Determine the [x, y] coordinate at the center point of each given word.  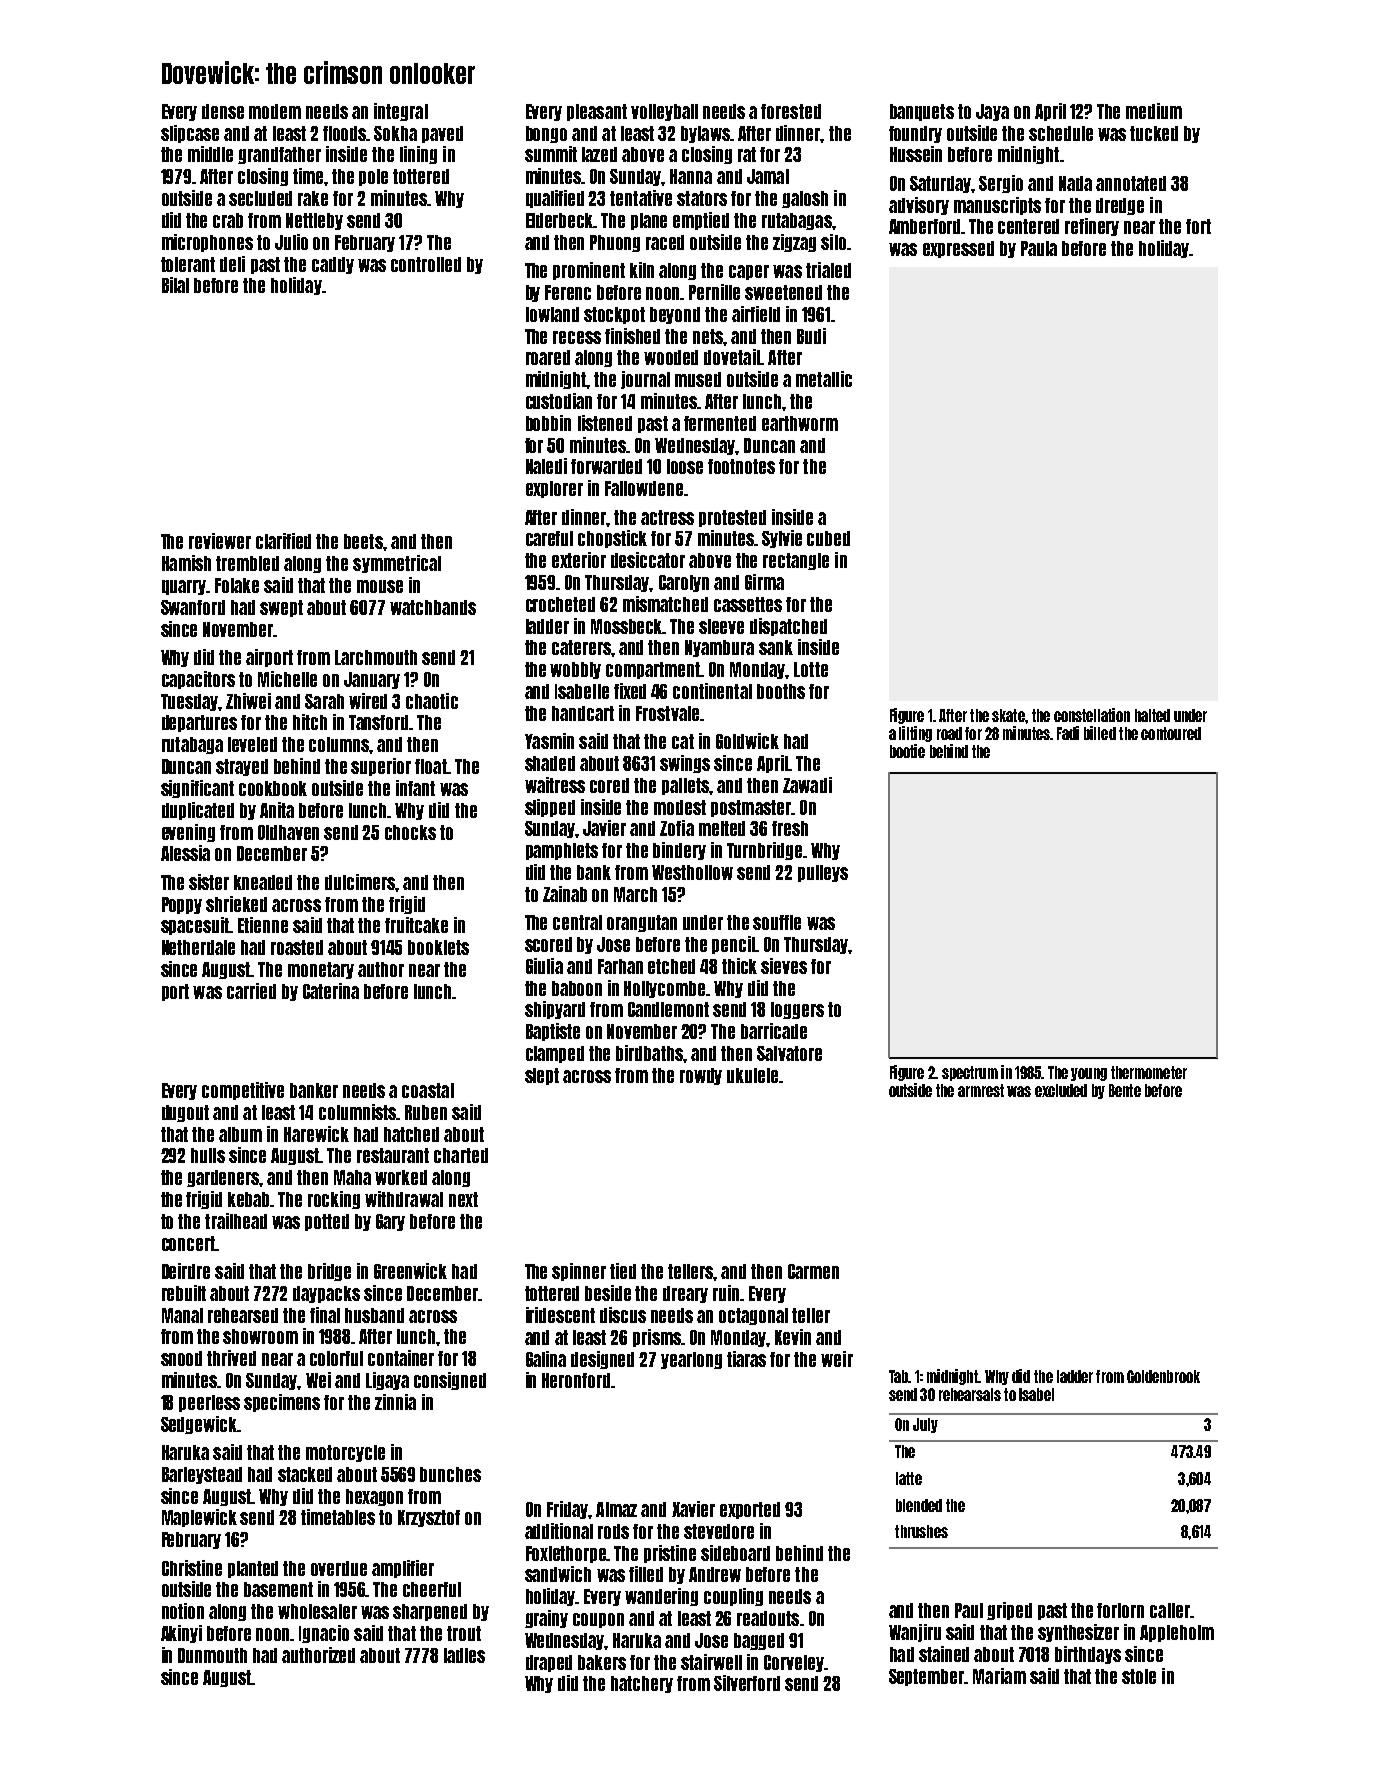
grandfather [279, 155]
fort [1198, 226]
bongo [546, 134]
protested [732, 518]
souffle [777, 922]
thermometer [1149, 1072]
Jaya [992, 112]
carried [251, 991]
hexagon [374, 1497]
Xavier [693, 1509]
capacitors [198, 680]
